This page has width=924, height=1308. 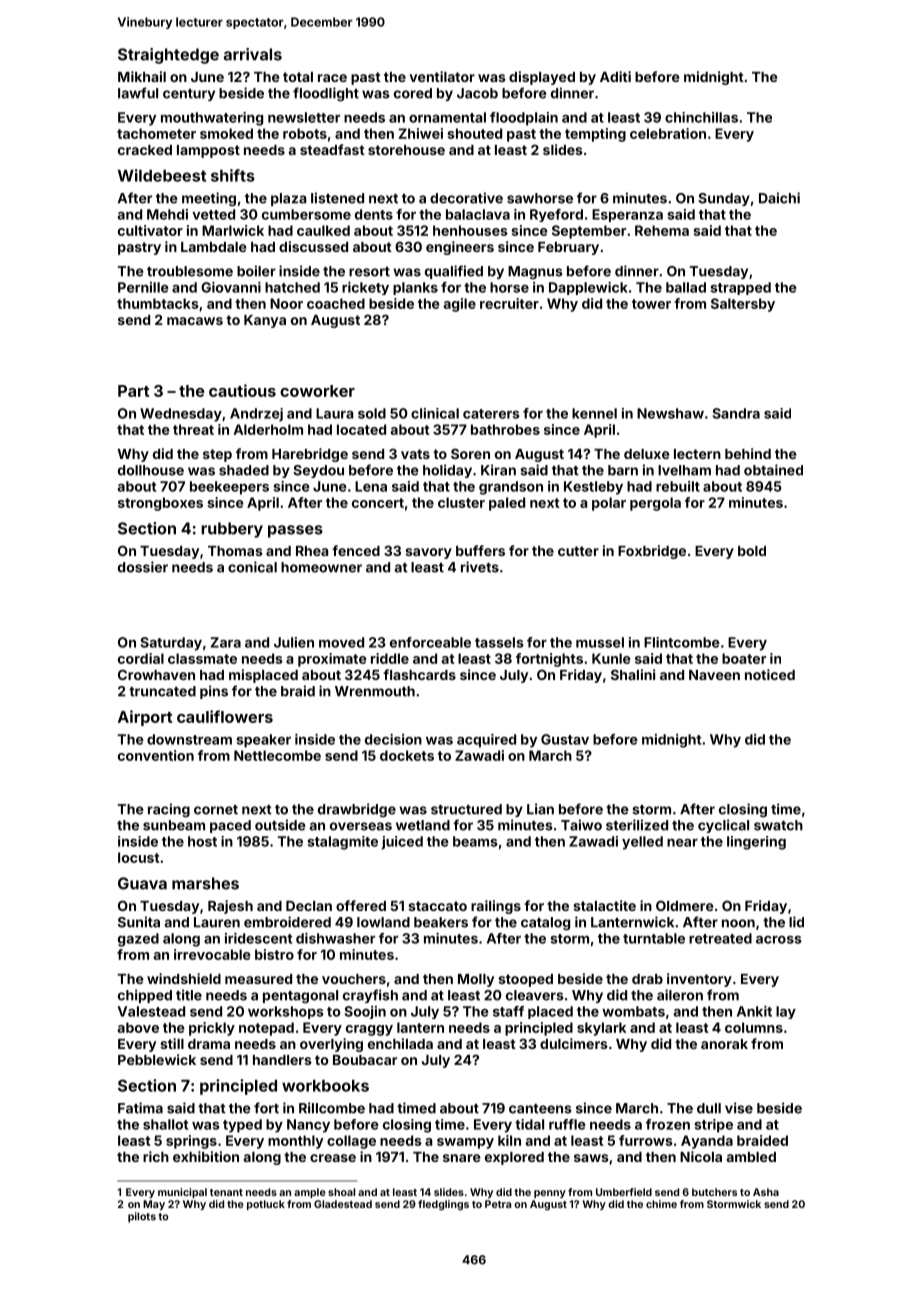 What do you see at coordinates (498, 1204) in the page?
I see `Petra` at bounding box center [498, 1204].
